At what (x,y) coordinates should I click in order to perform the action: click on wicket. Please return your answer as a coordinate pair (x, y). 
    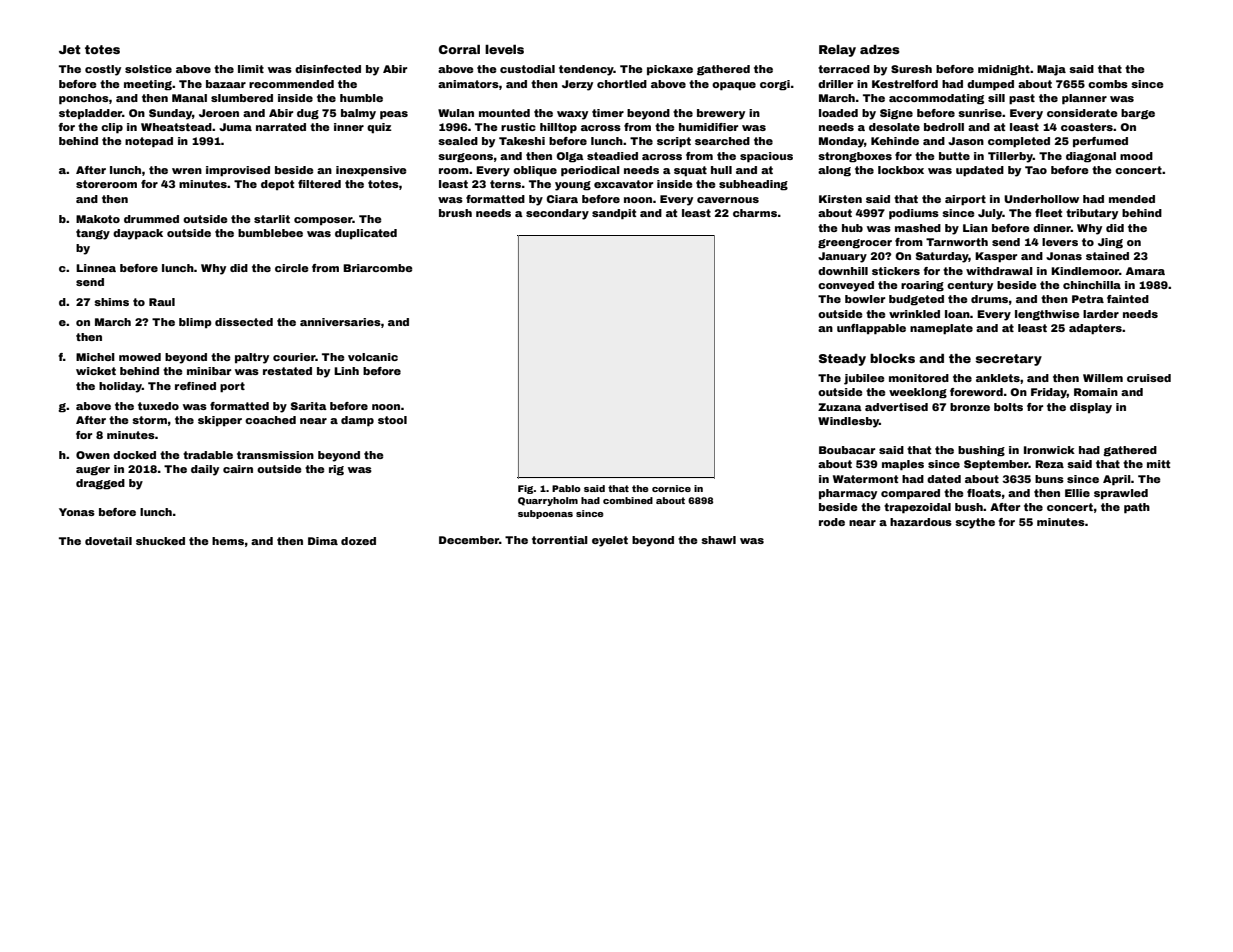
    Looking at the image, I should click on (96, 371).
